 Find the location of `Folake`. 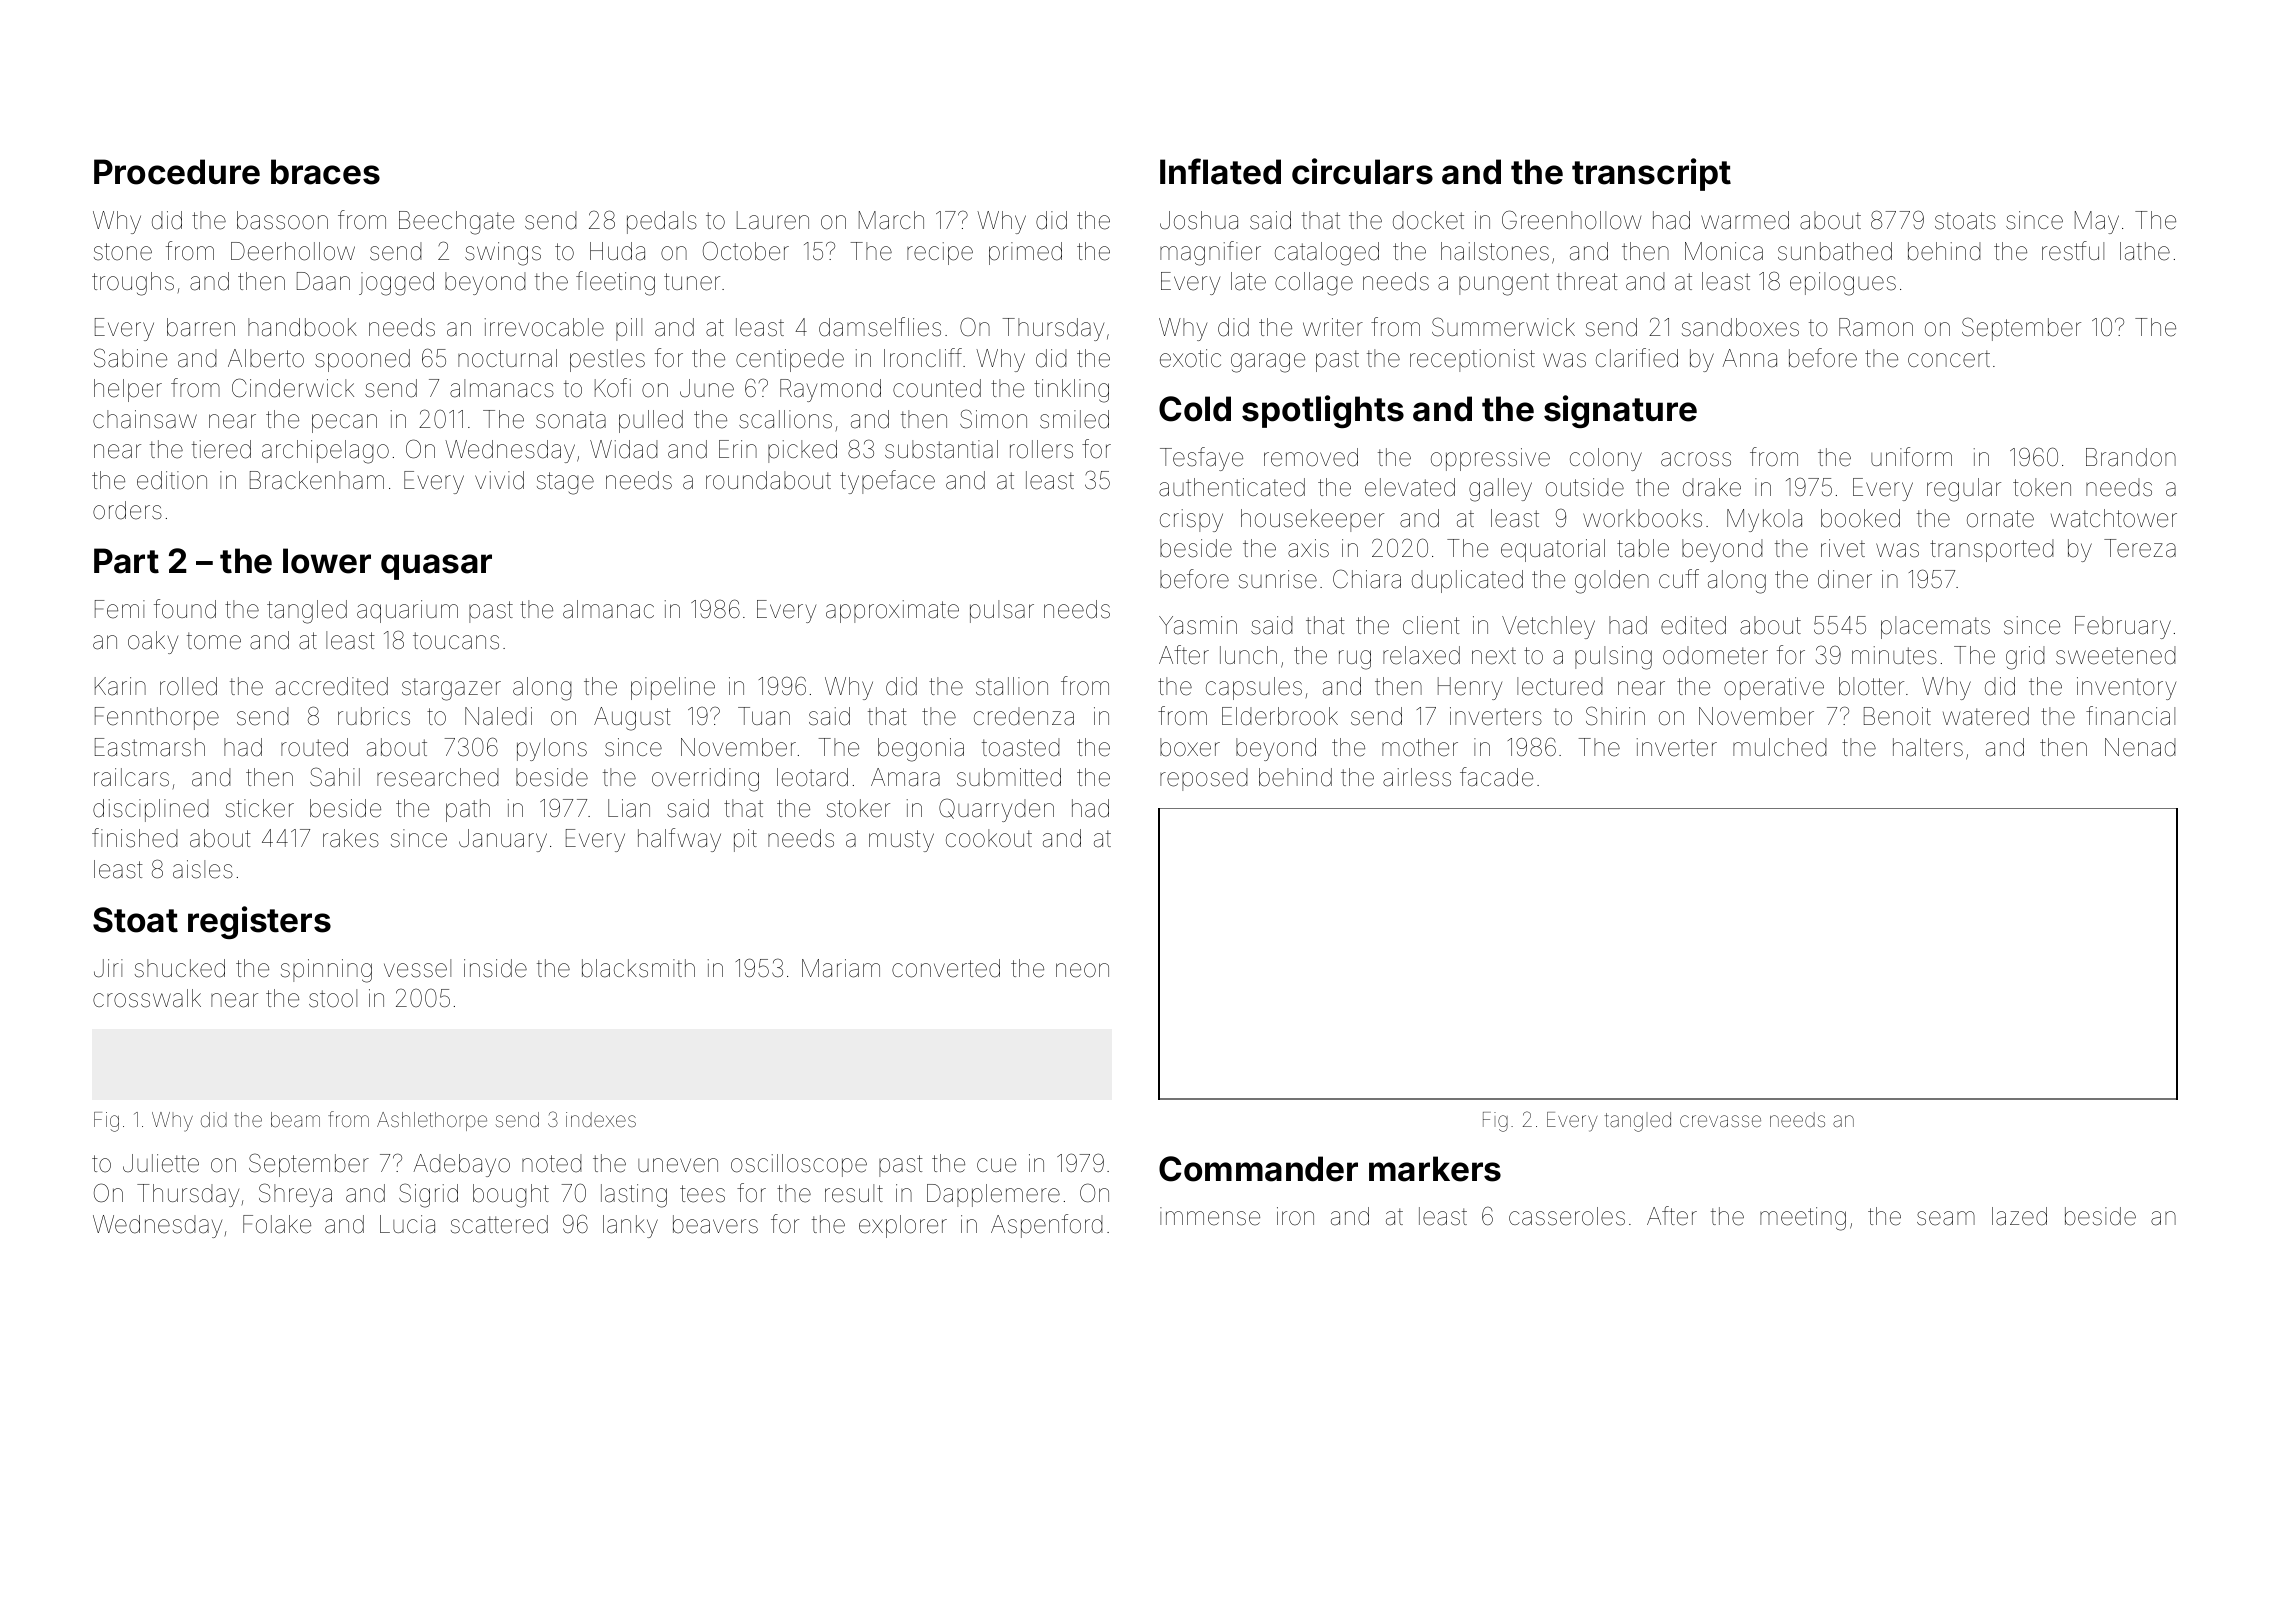

Folake is located at coordinates (277, 1224).
